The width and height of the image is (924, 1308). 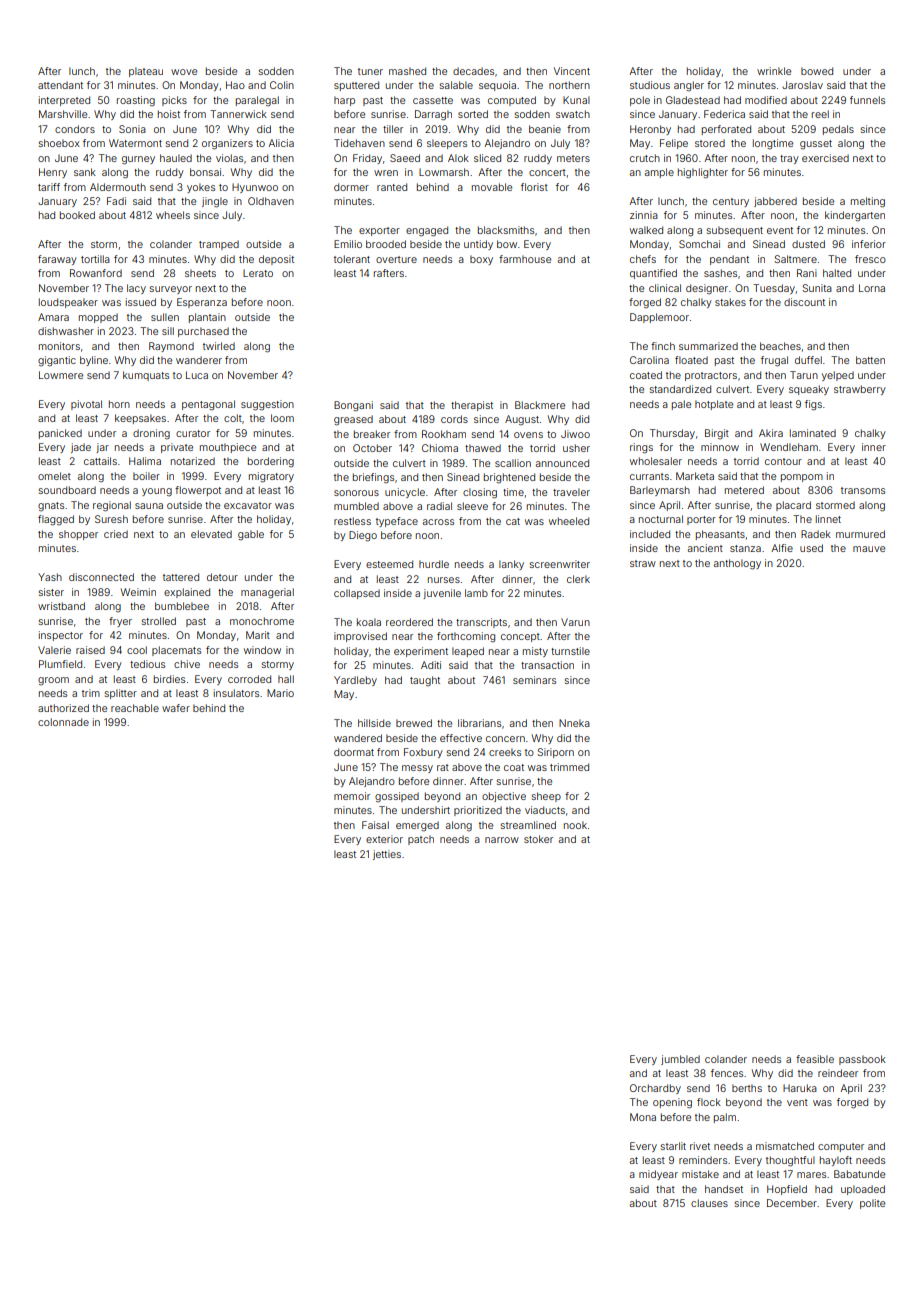 I want to click on feasible, so click(x=815, y=1059).
